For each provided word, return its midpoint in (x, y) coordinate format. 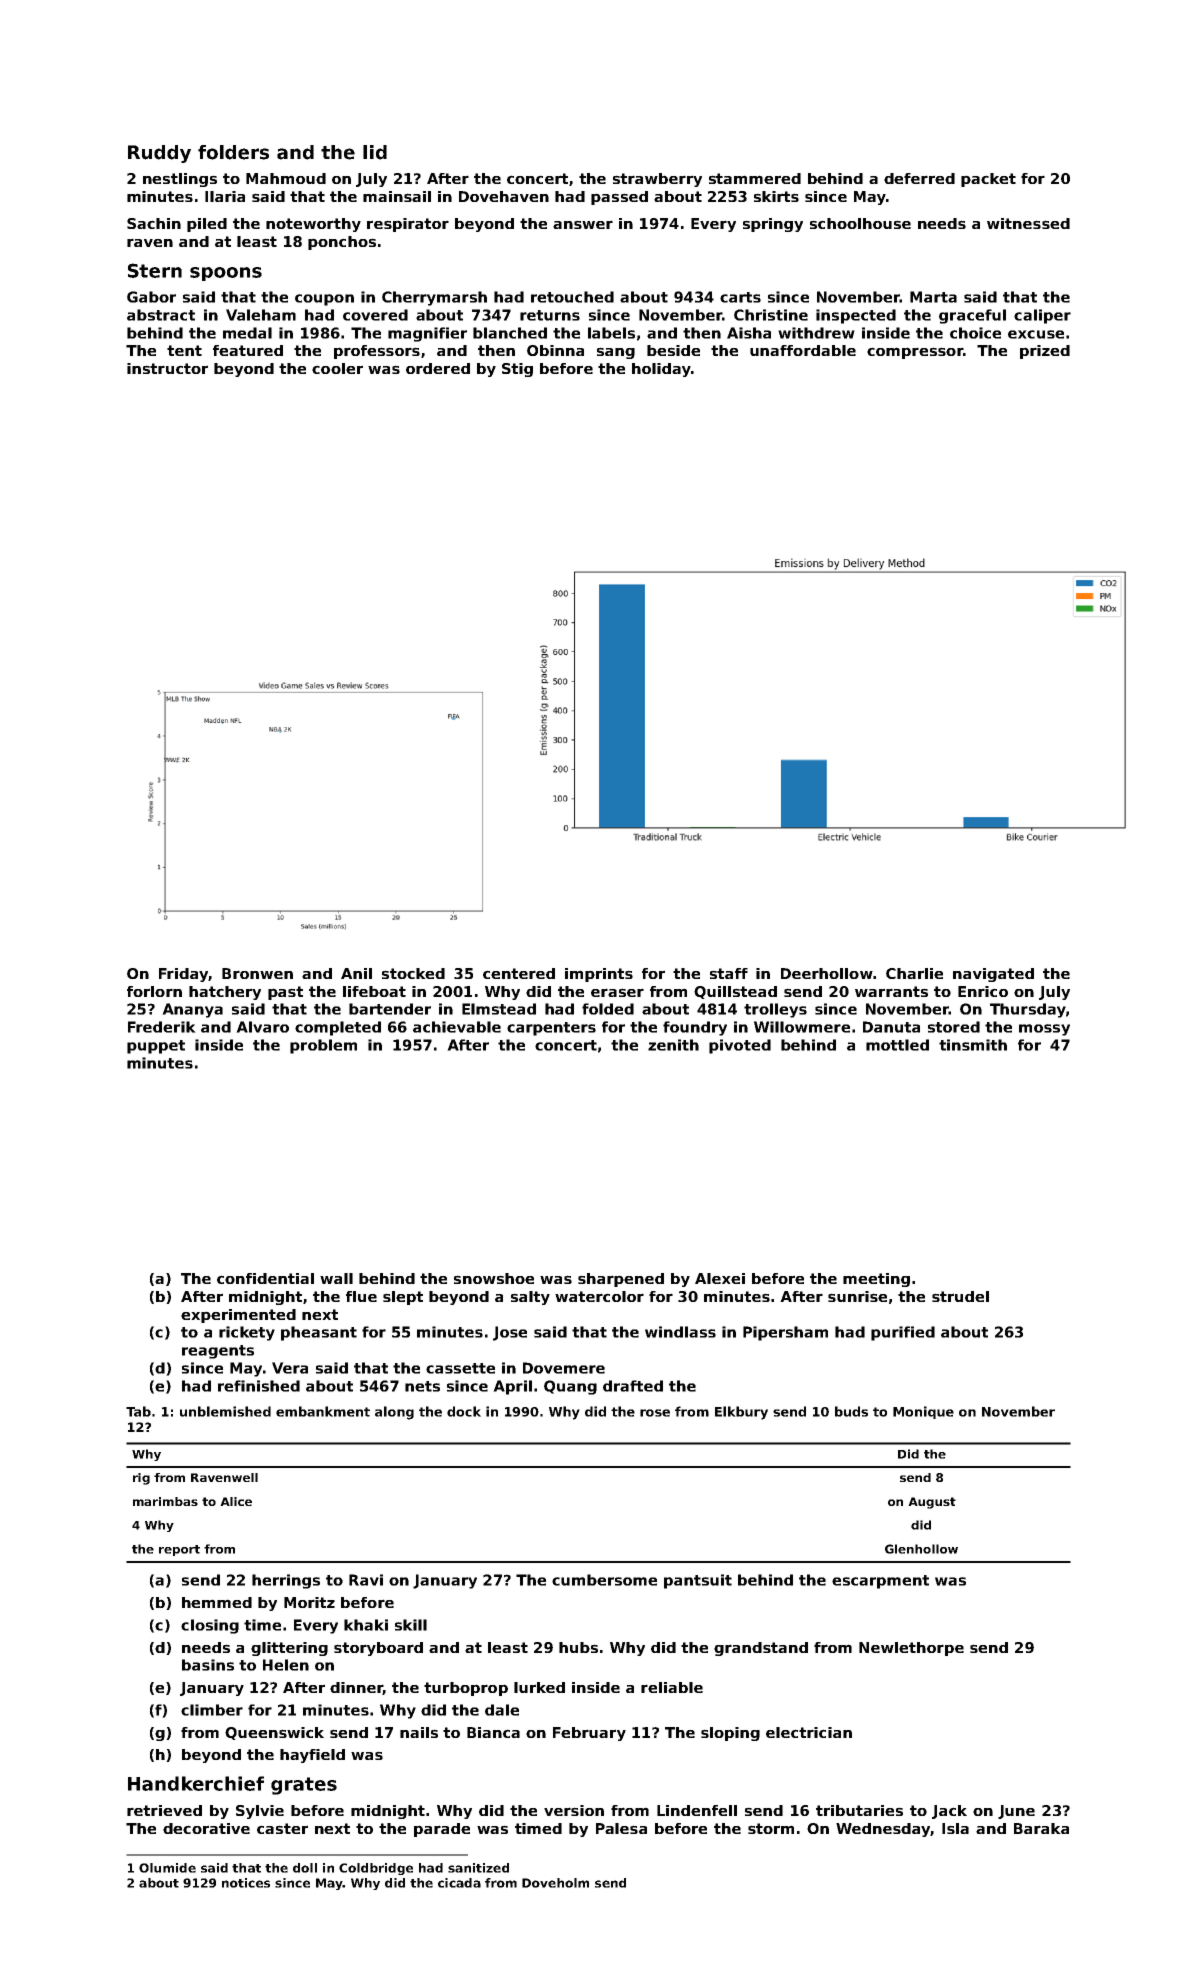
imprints (599, 975)
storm (771, 1828)
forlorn (154, 991)
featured (248, 350)
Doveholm (555, 1883)
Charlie (914, 973)
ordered (438, 368)
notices (246, 1883)
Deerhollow (827, 973)
